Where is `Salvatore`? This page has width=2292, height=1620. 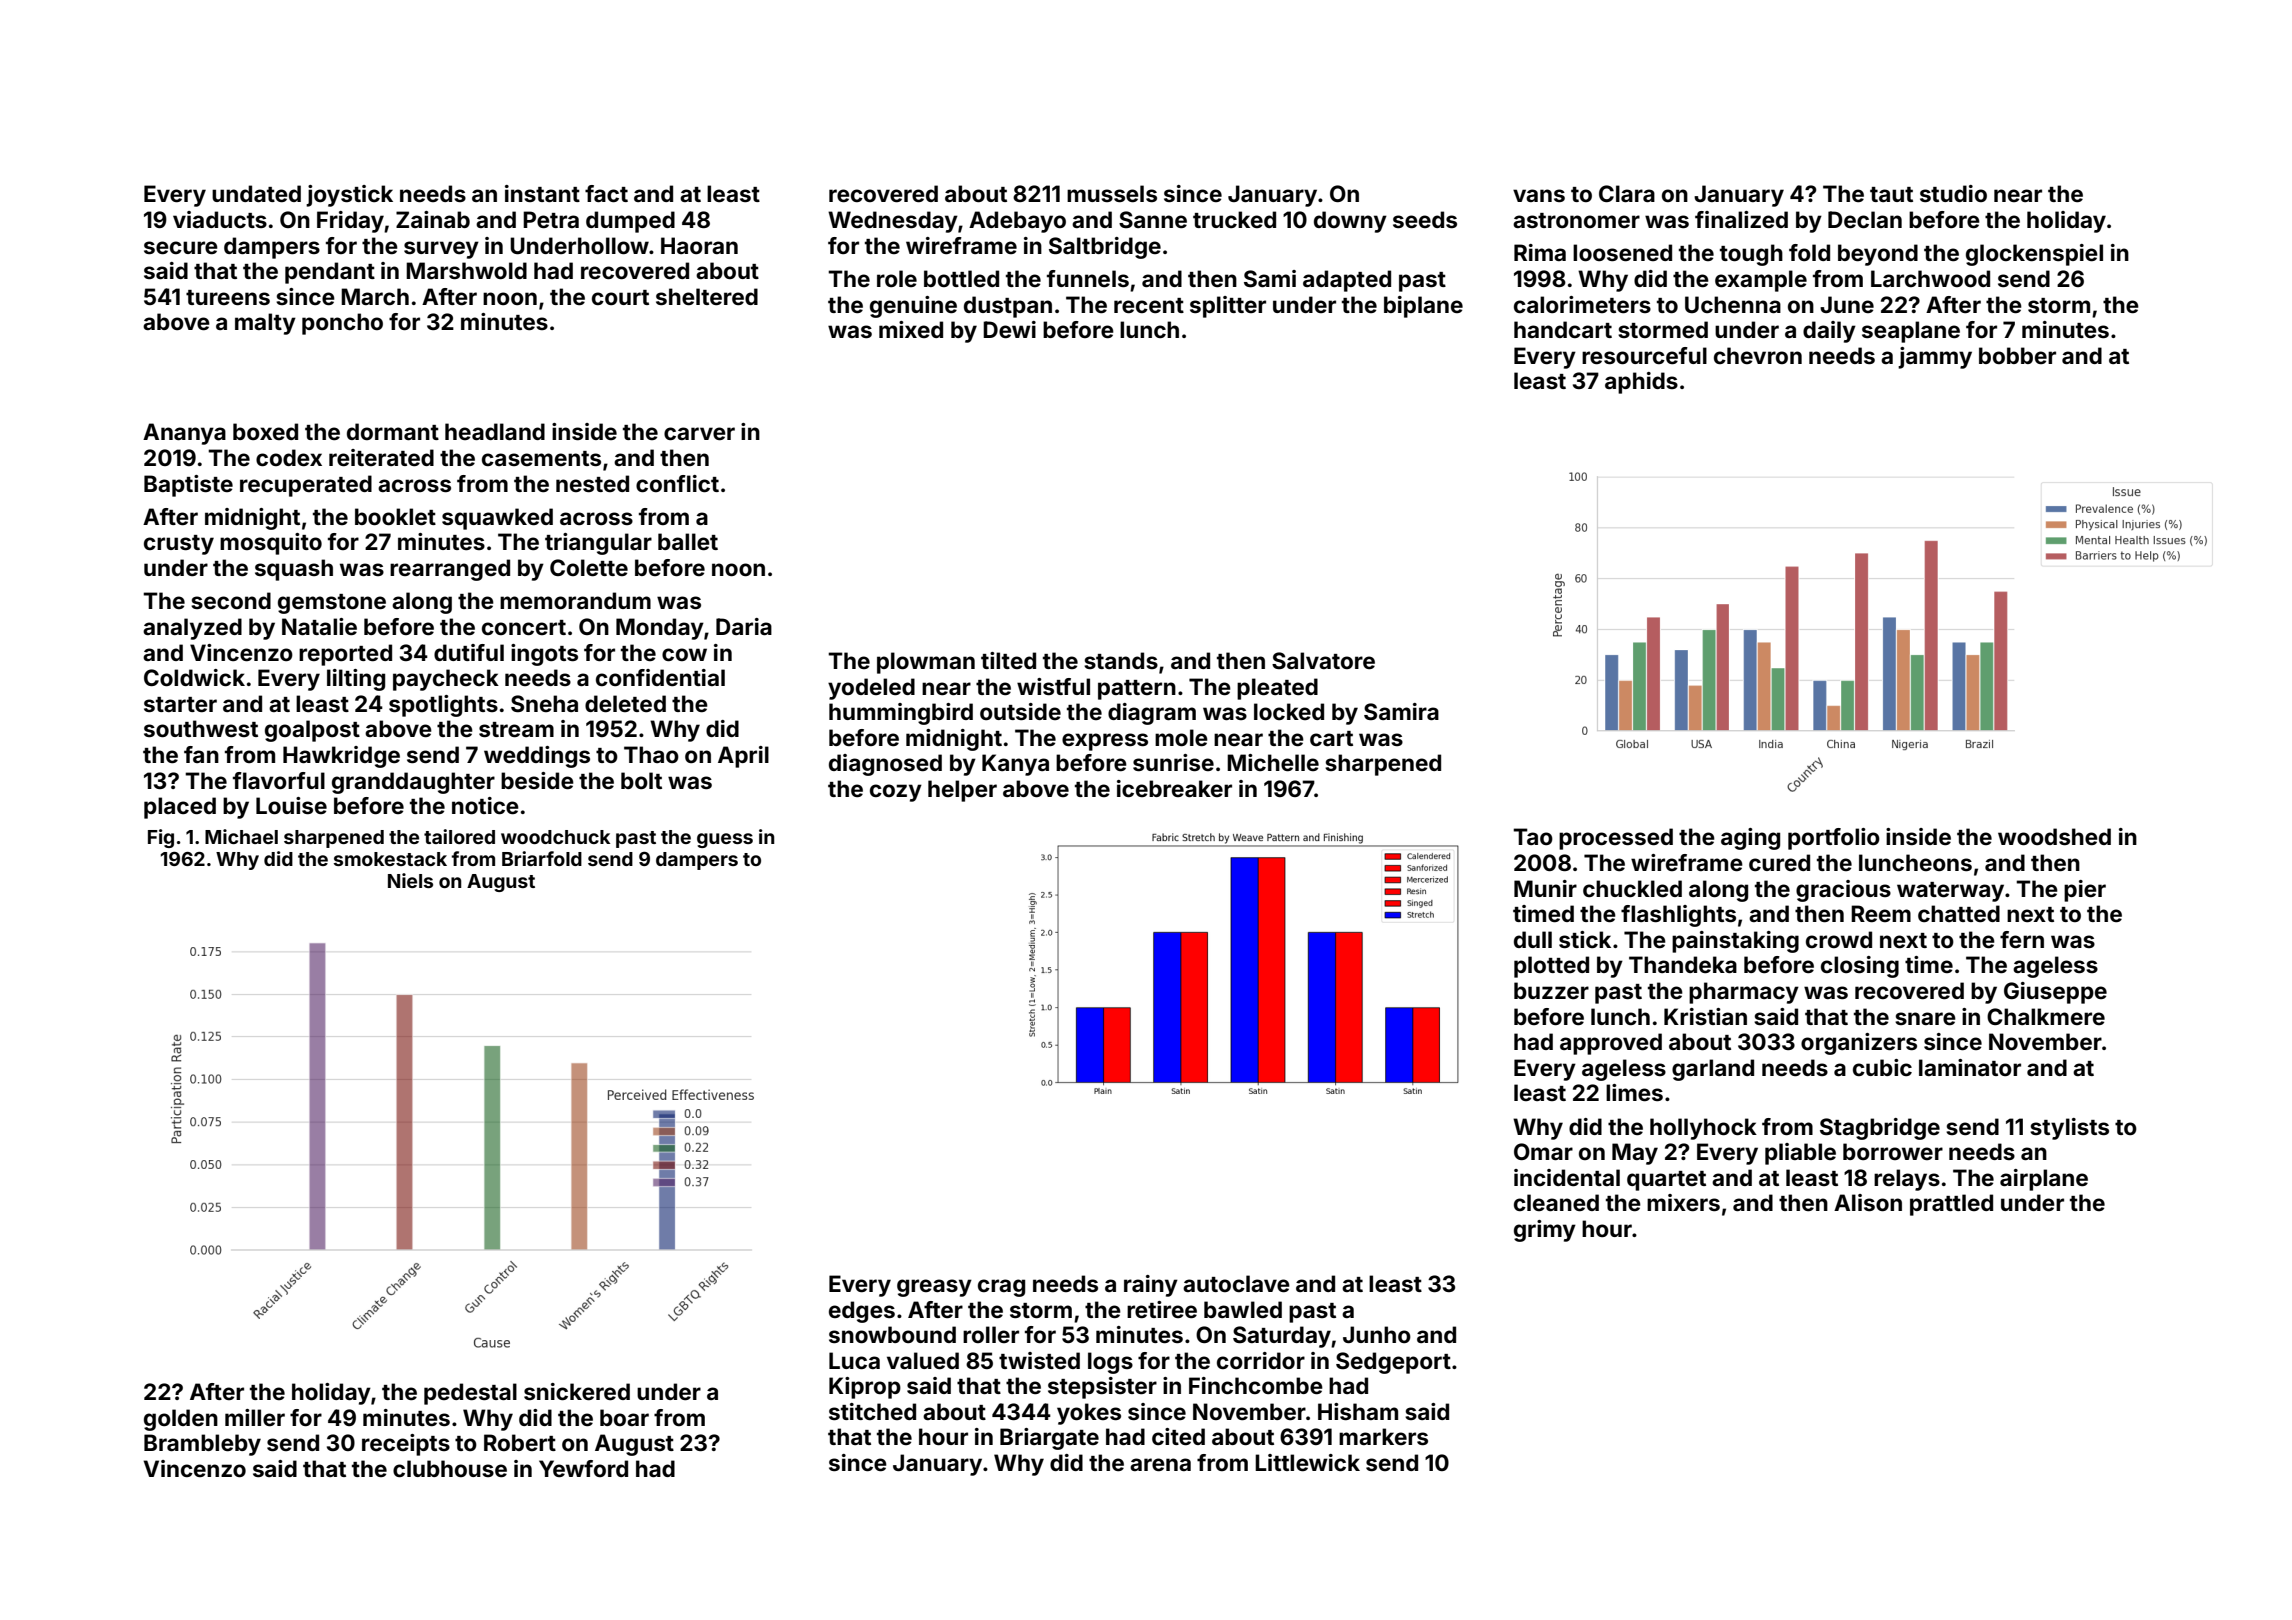
Salvatore is located at coordinates (1323, 660).
